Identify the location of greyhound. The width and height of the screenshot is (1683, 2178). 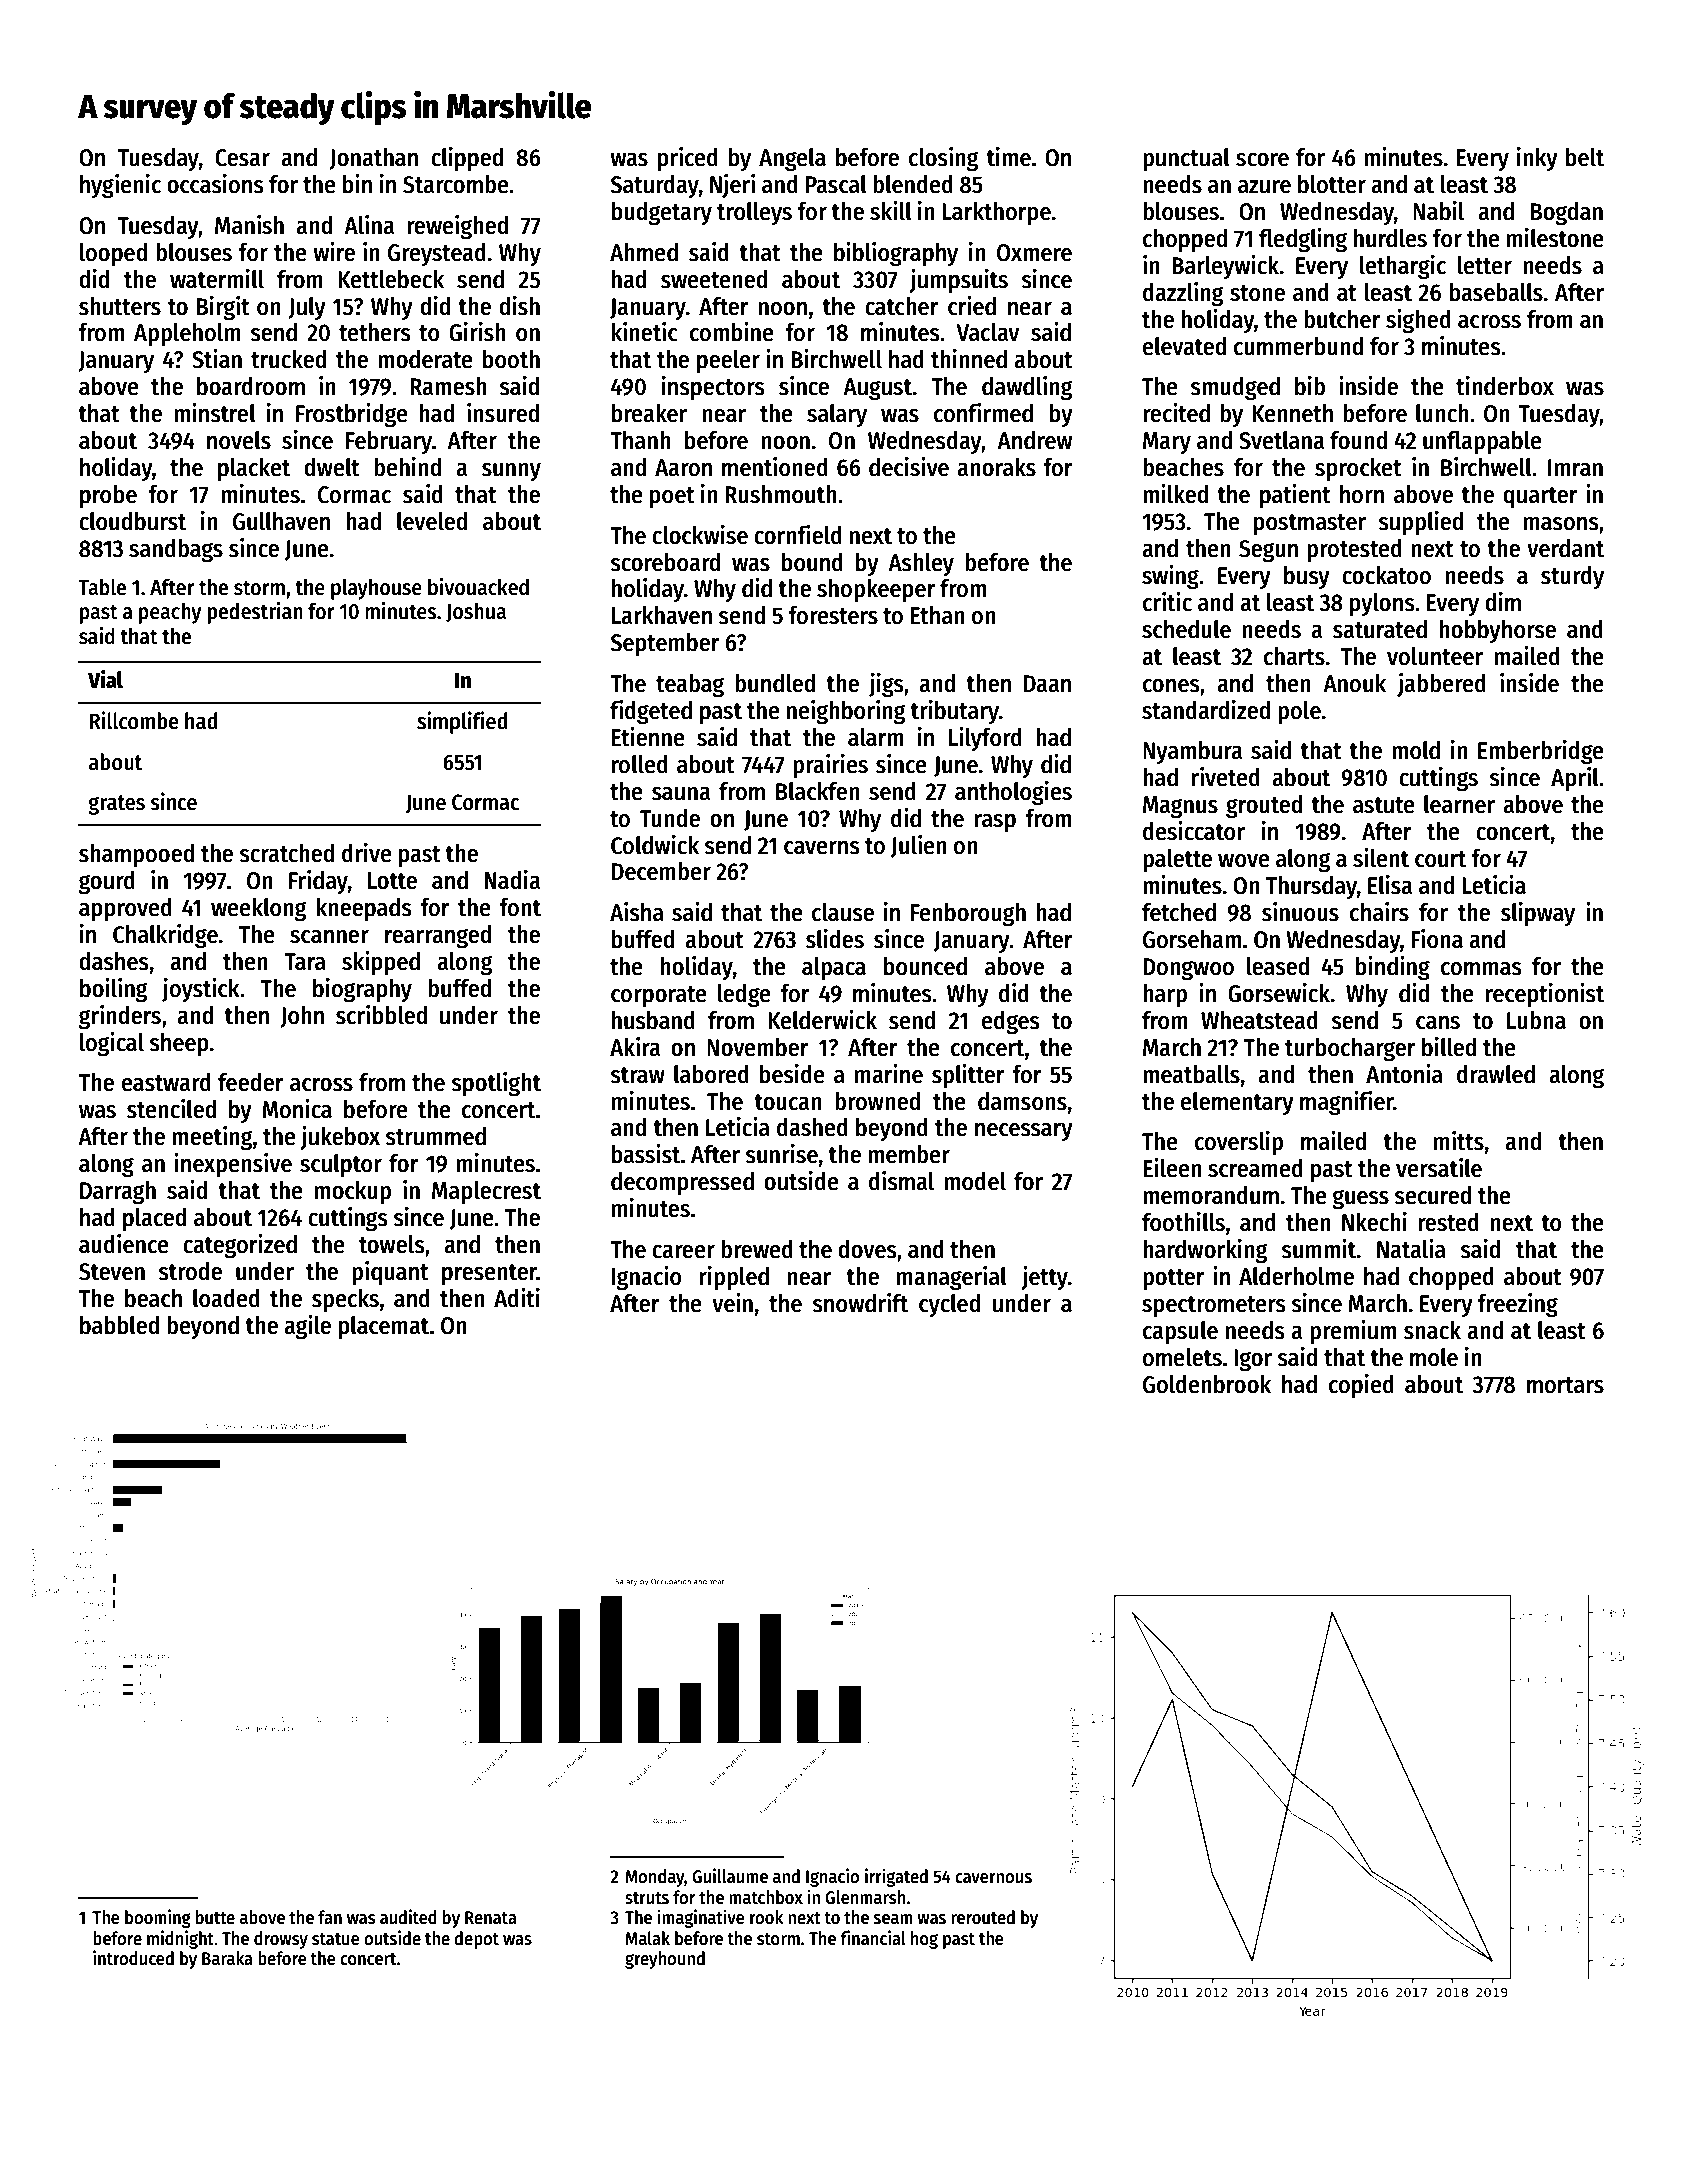
(665, 1960).
